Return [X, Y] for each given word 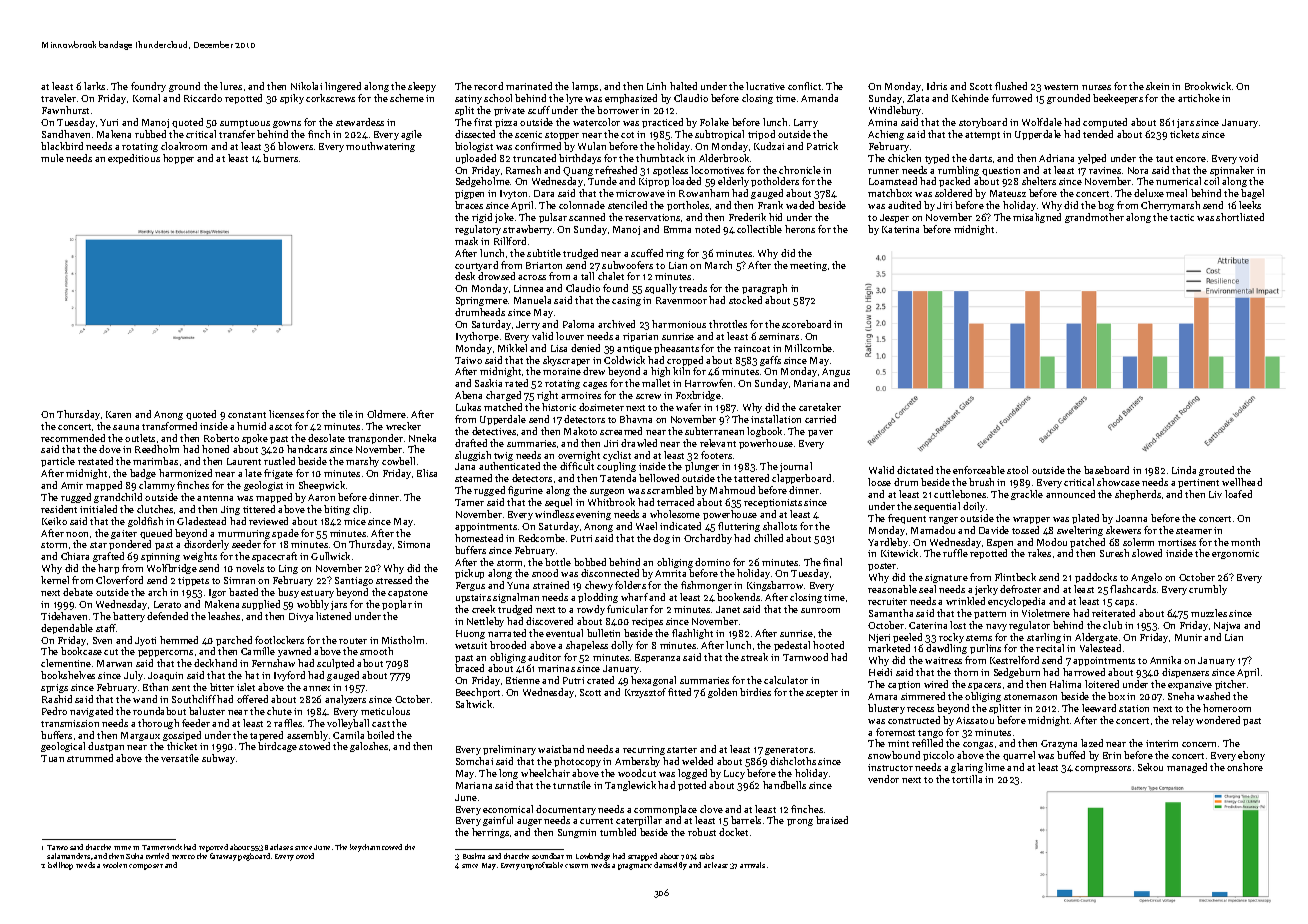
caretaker [820, 407]
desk [465, 276]
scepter [822, 694]
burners [280, 158]
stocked [745, 300]
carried [820, 419]
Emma [677, 229]
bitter [222, 687]
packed [954, 182]
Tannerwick [162, 847]
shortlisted [1240, 217]
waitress [943, 660]
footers [716, 455]
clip [360, 510]
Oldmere [386, 414]
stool [1017, 470]
